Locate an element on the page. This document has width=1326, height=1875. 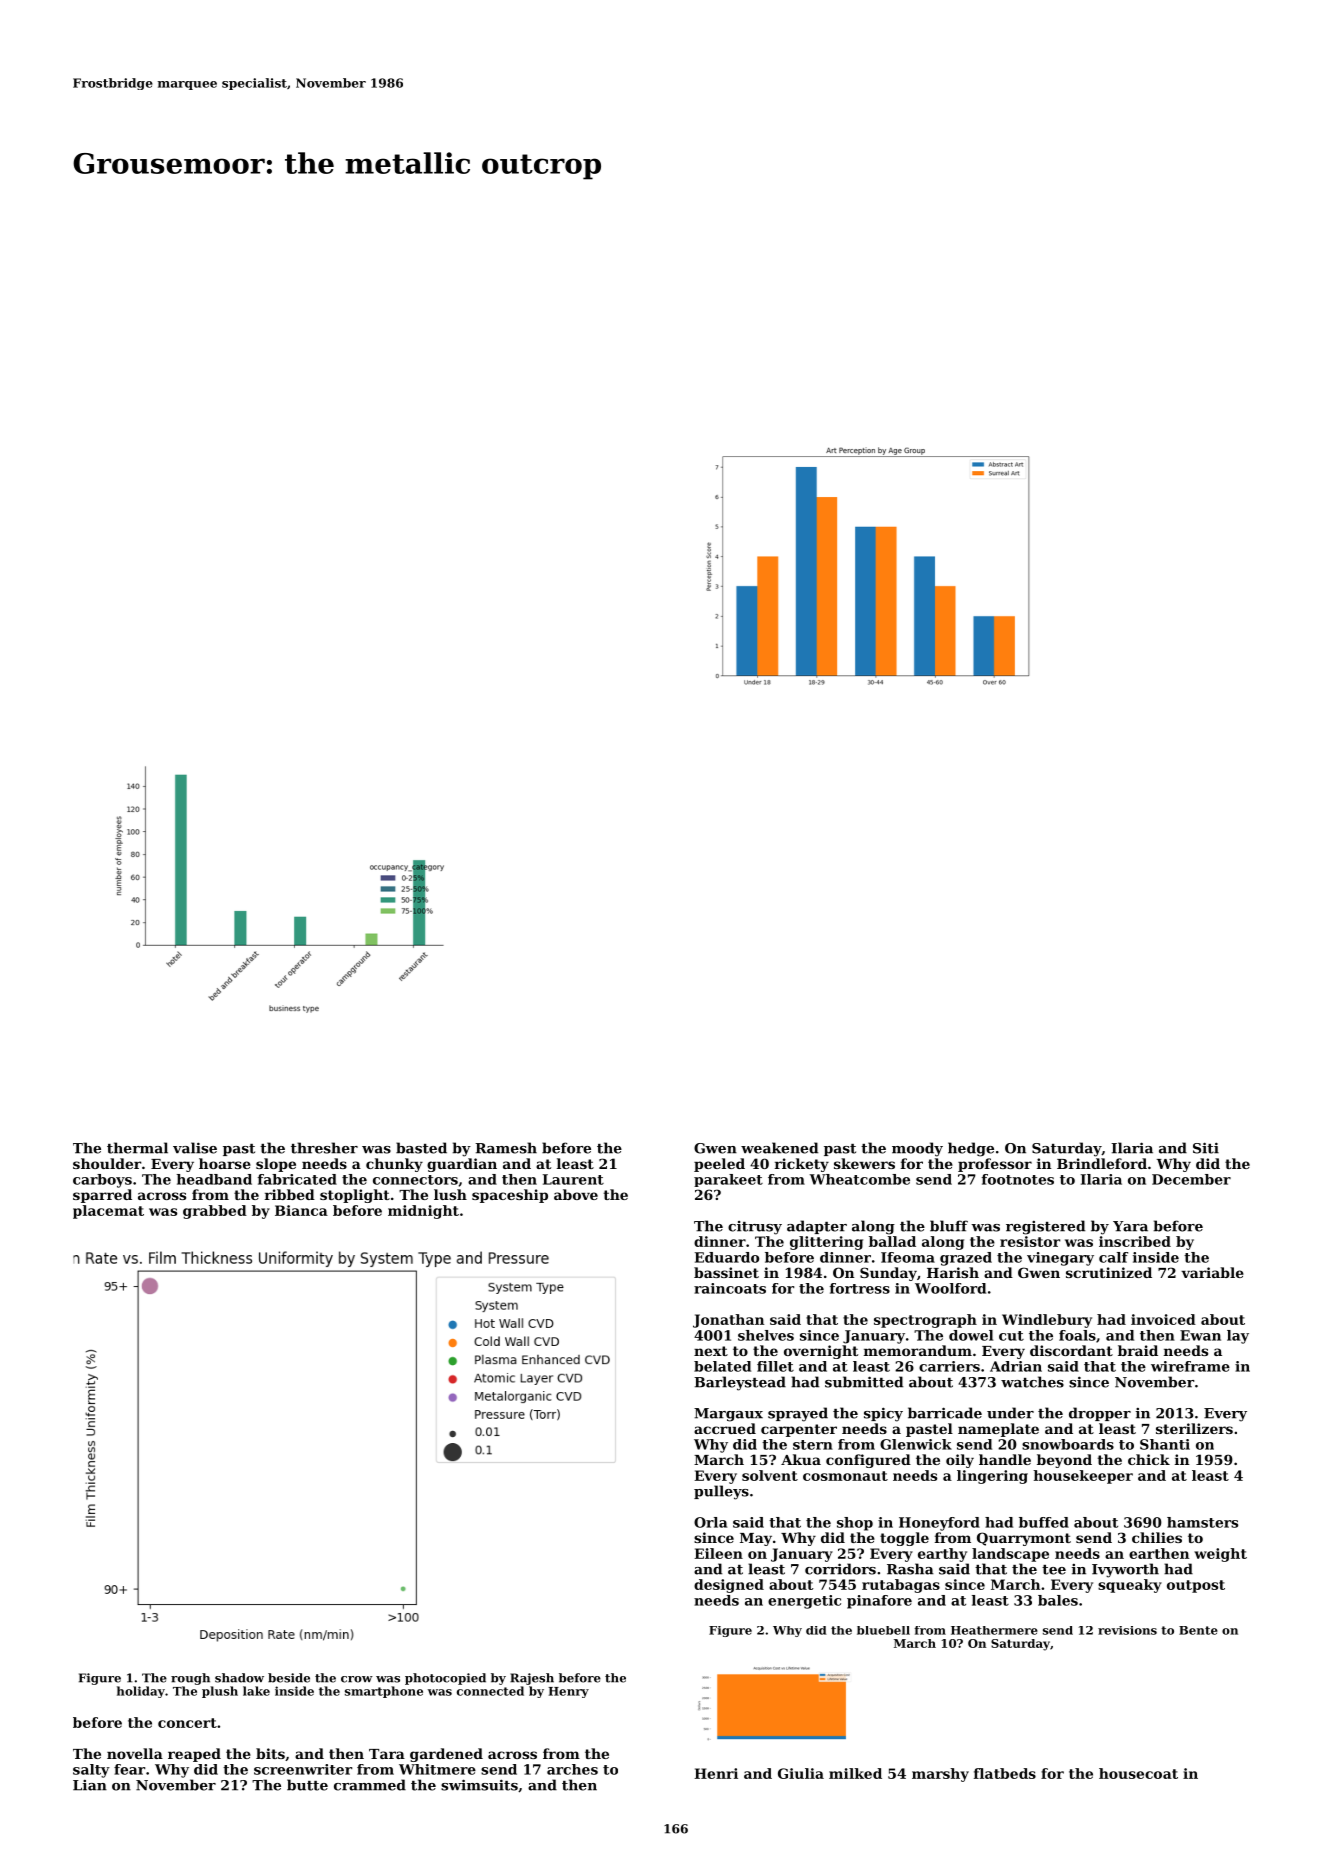
chick is located at coordinates (1149, 1459).
